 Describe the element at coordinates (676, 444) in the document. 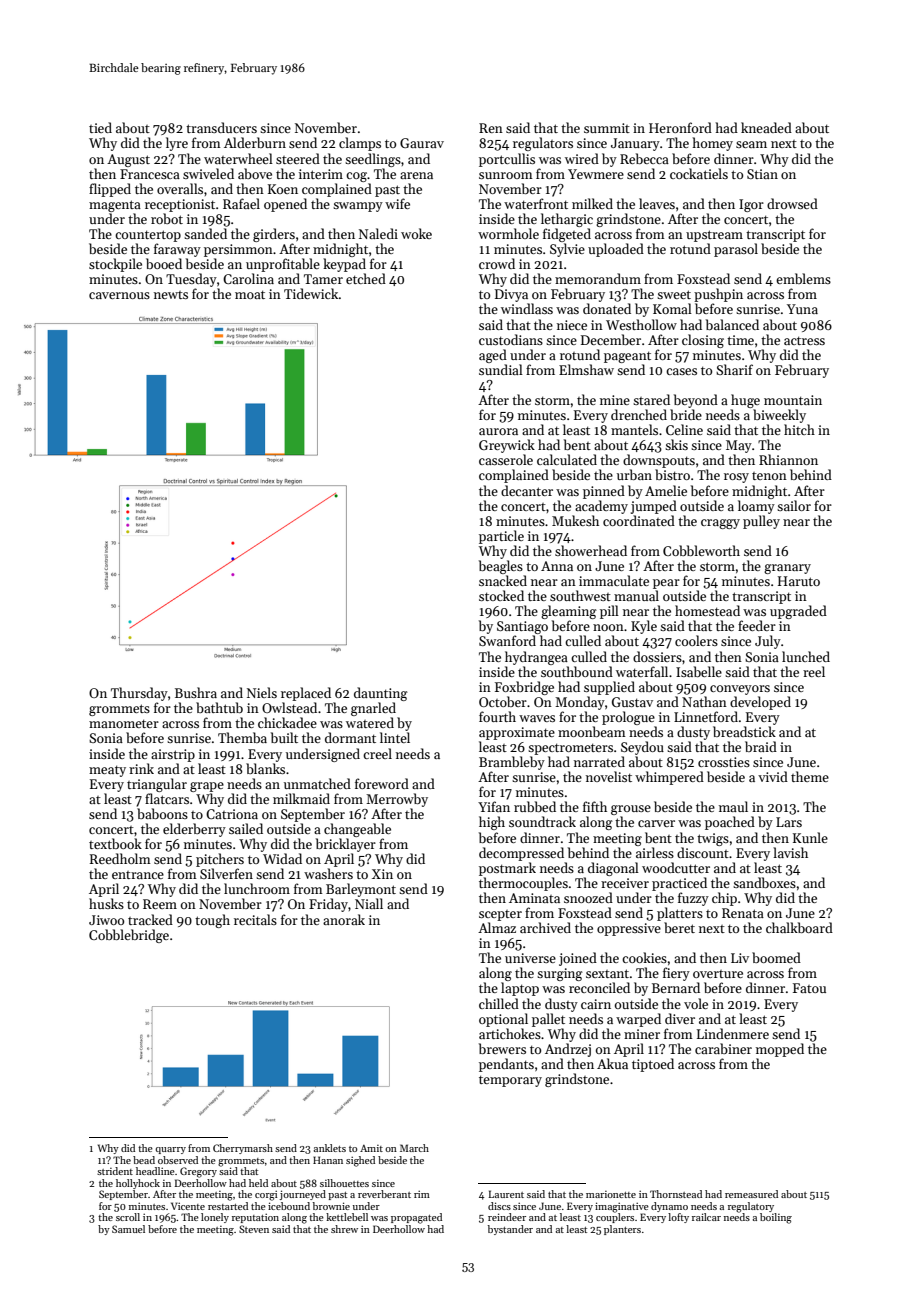

I see `skis` at that location.
